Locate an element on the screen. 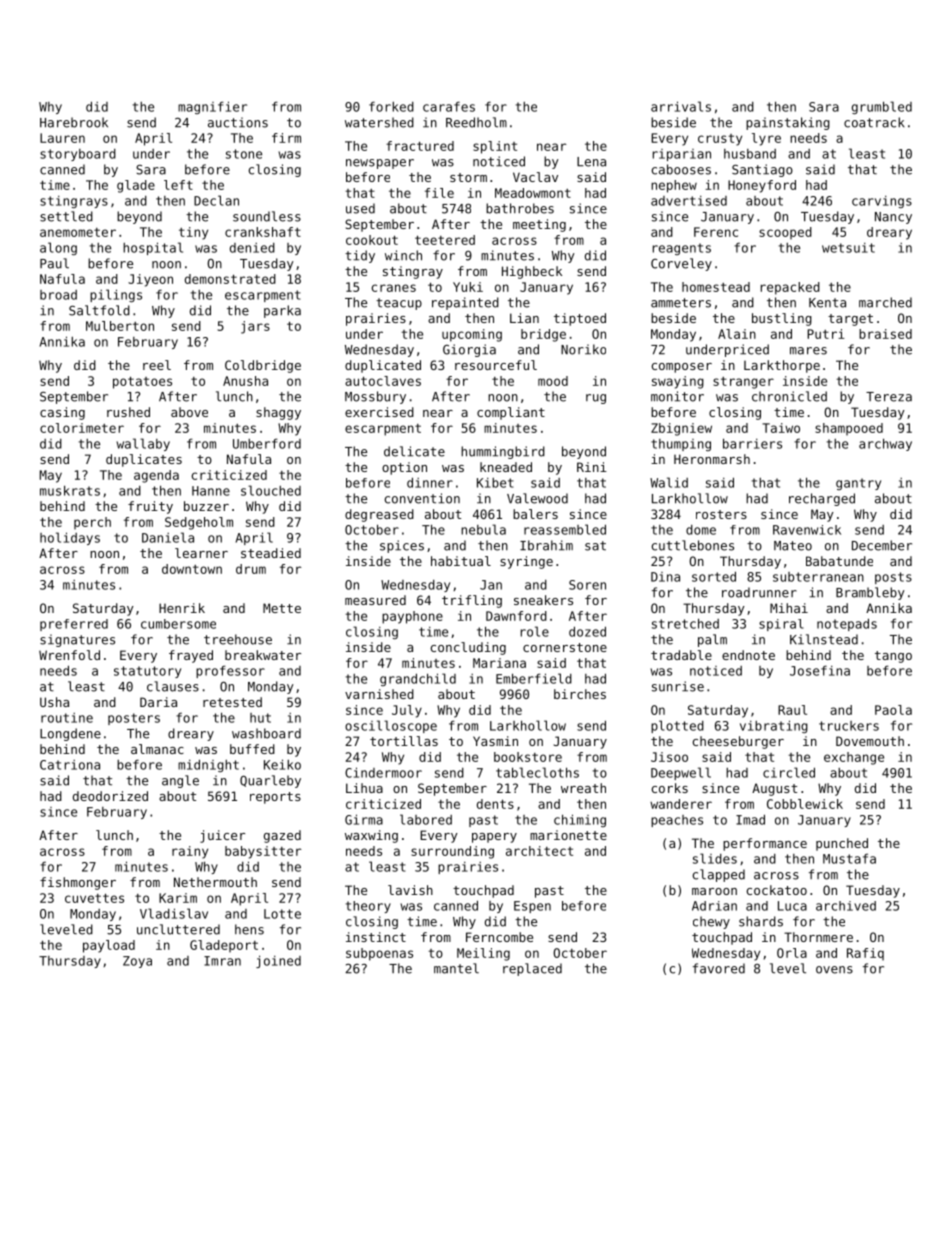 Image resolution: width=952 pixels, height=1233 pixels. casing is located at coordinates (62, 413).
